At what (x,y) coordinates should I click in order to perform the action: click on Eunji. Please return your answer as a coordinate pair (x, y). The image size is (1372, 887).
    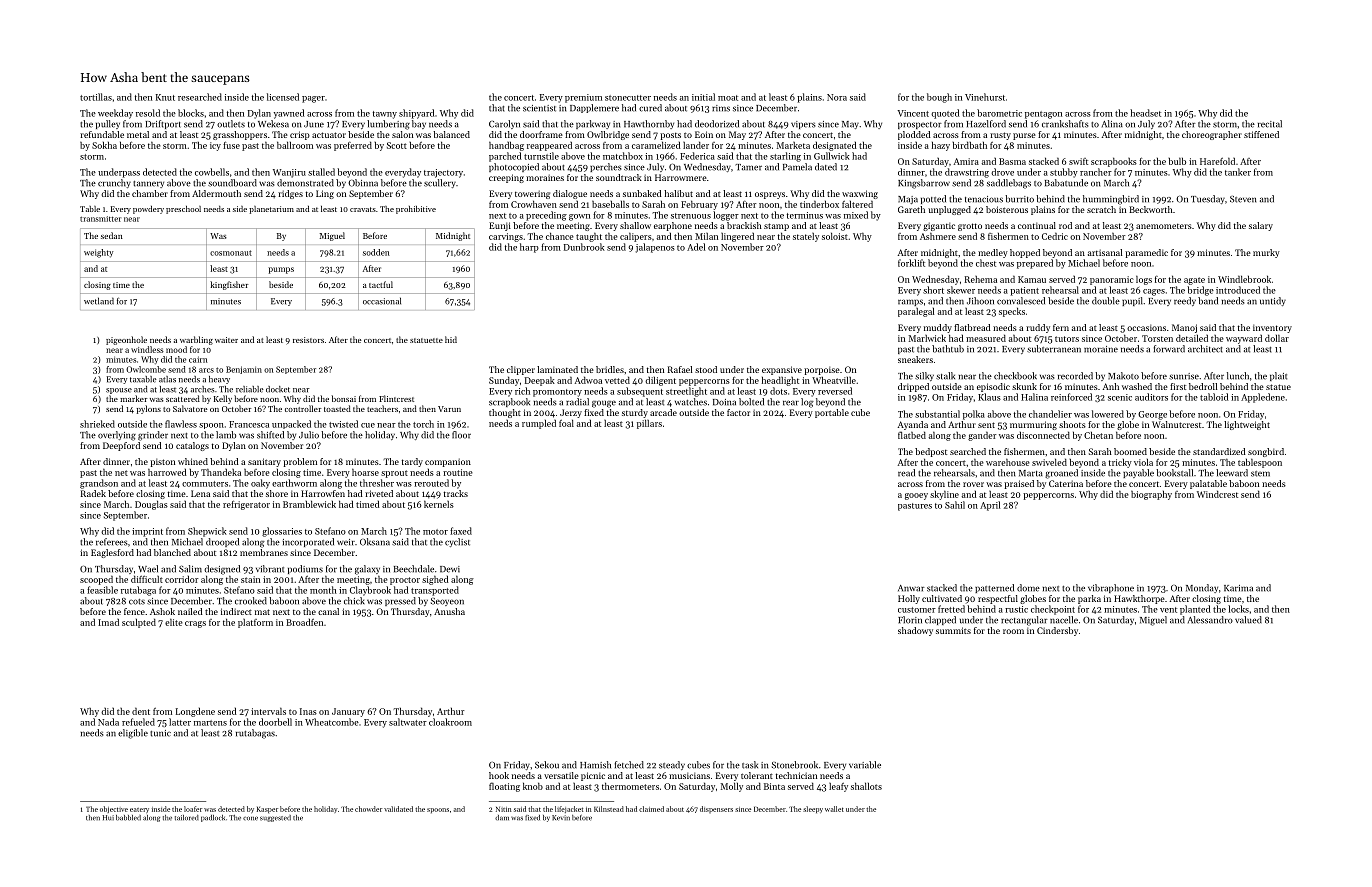
    Looking at the image, I should click on (500, 226).
